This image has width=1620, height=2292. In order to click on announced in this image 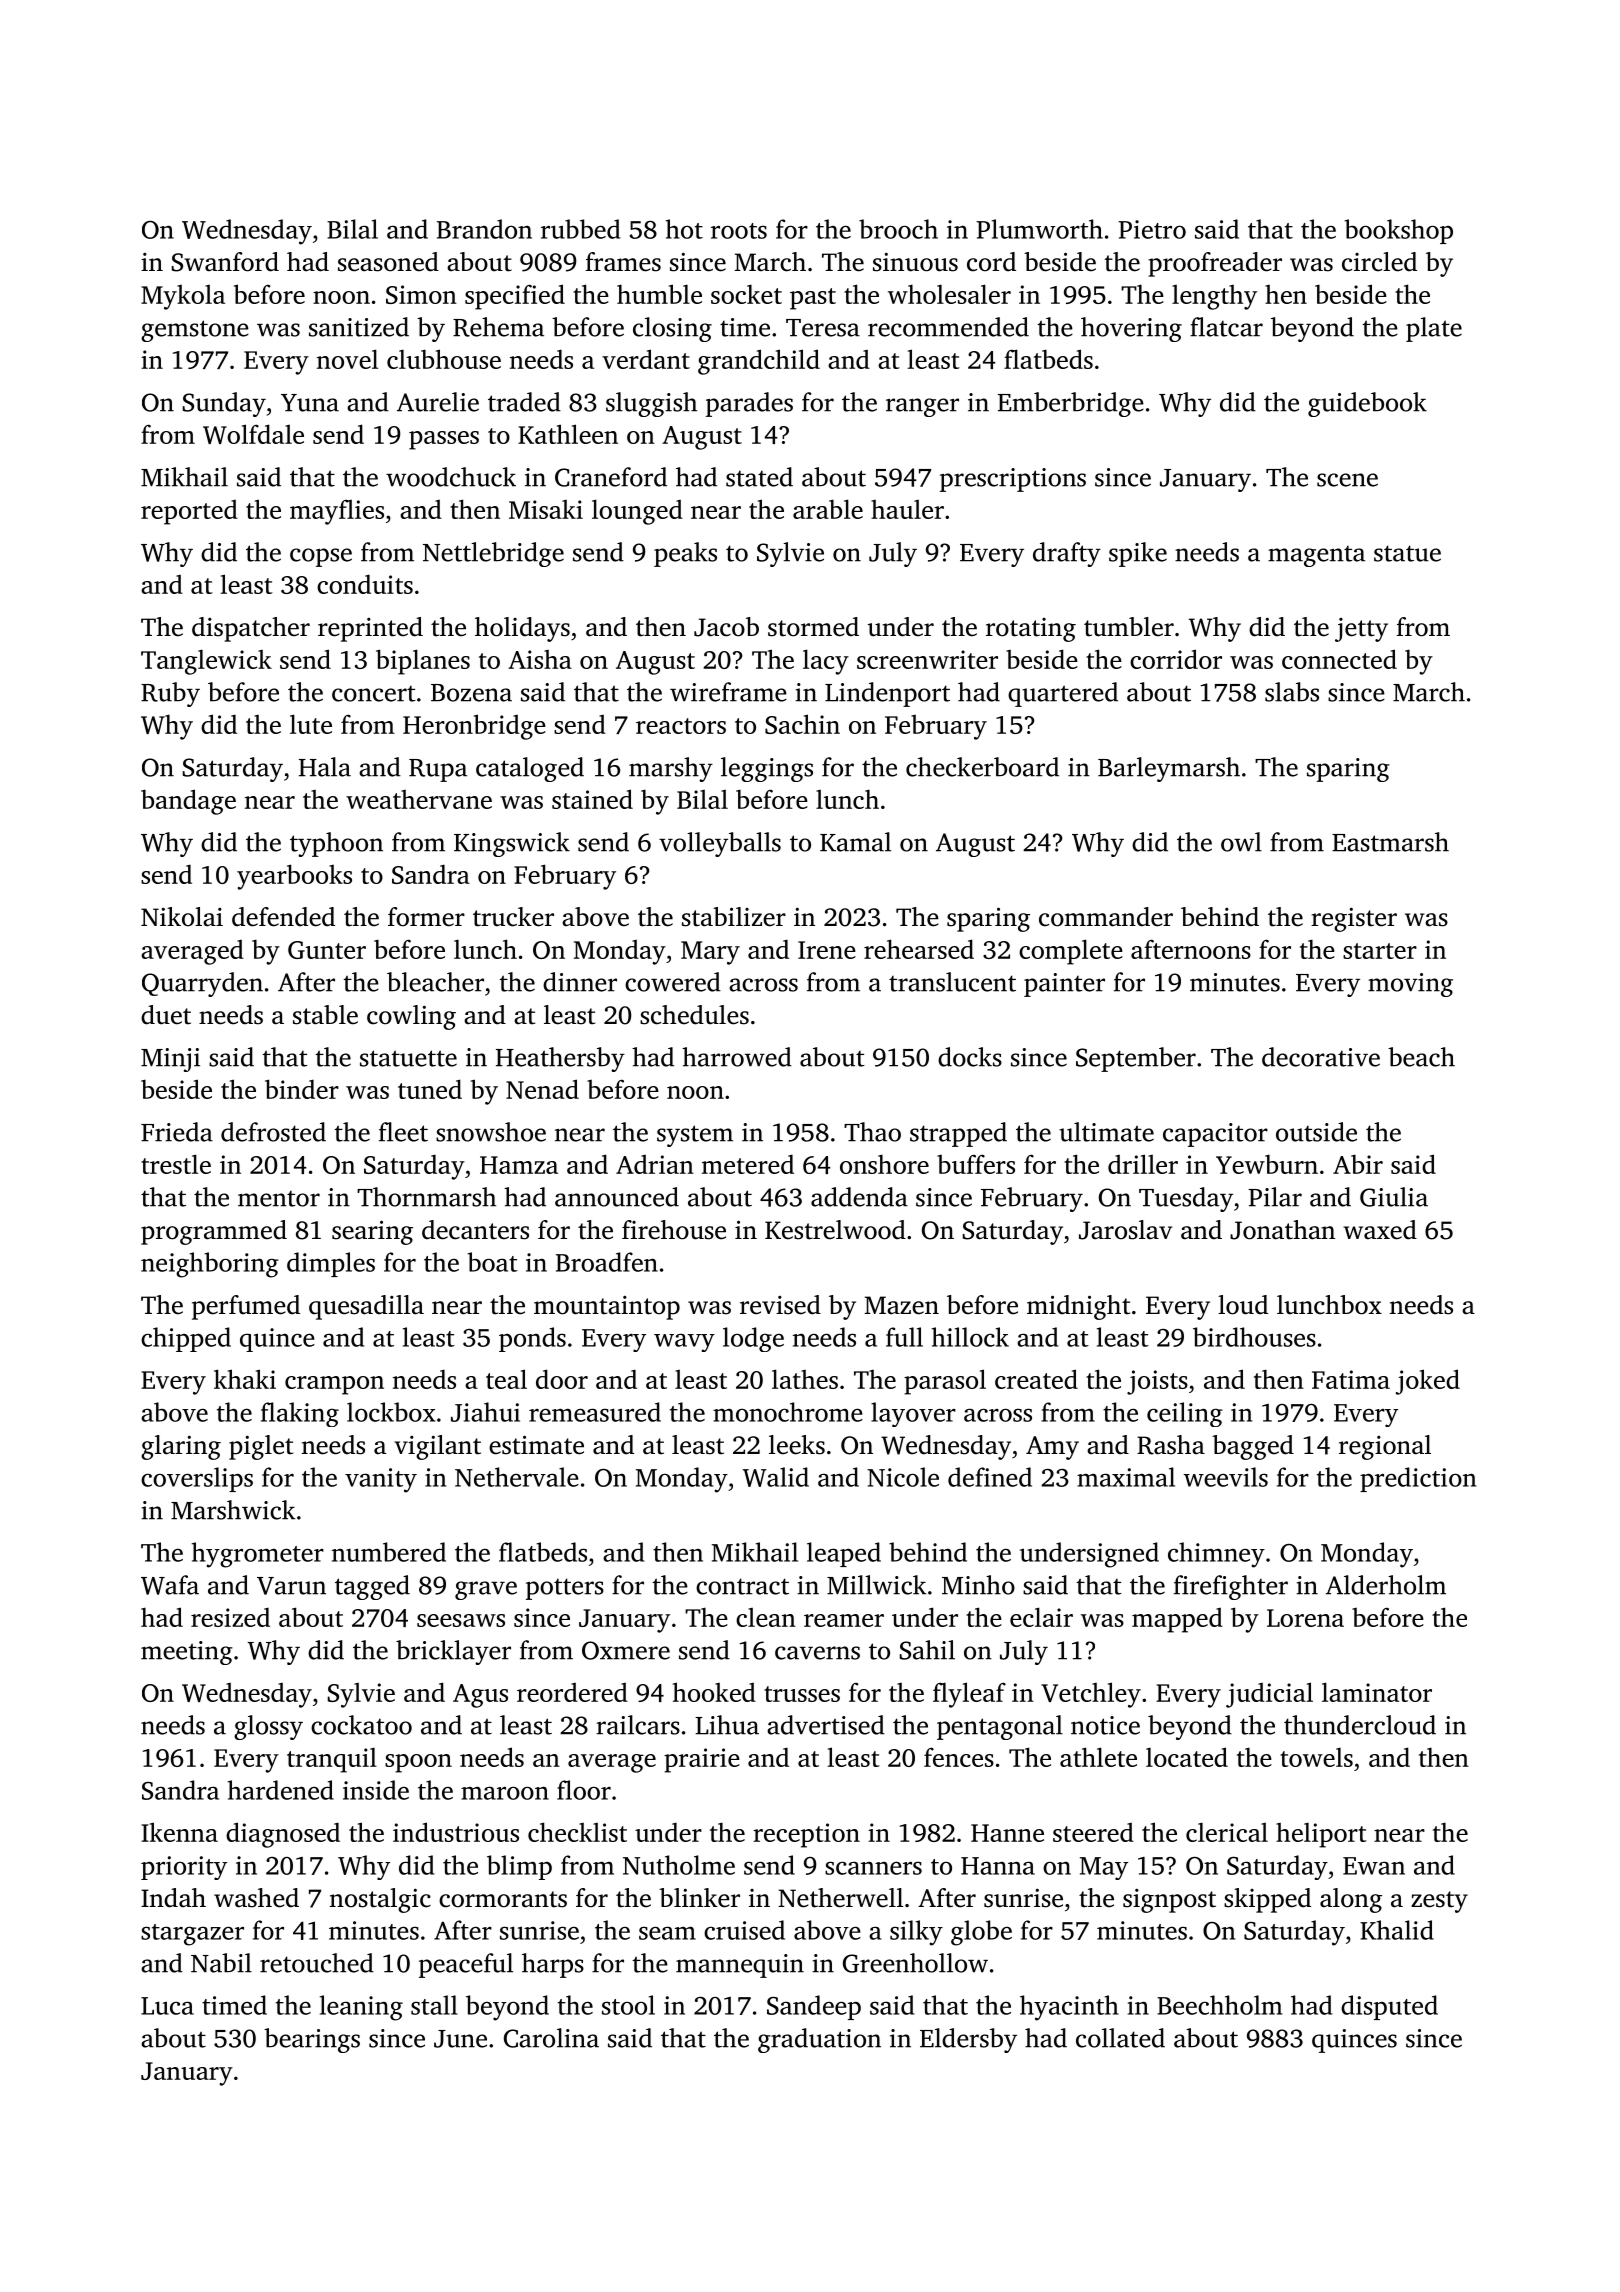, I will do `click(617, 1197)`.
